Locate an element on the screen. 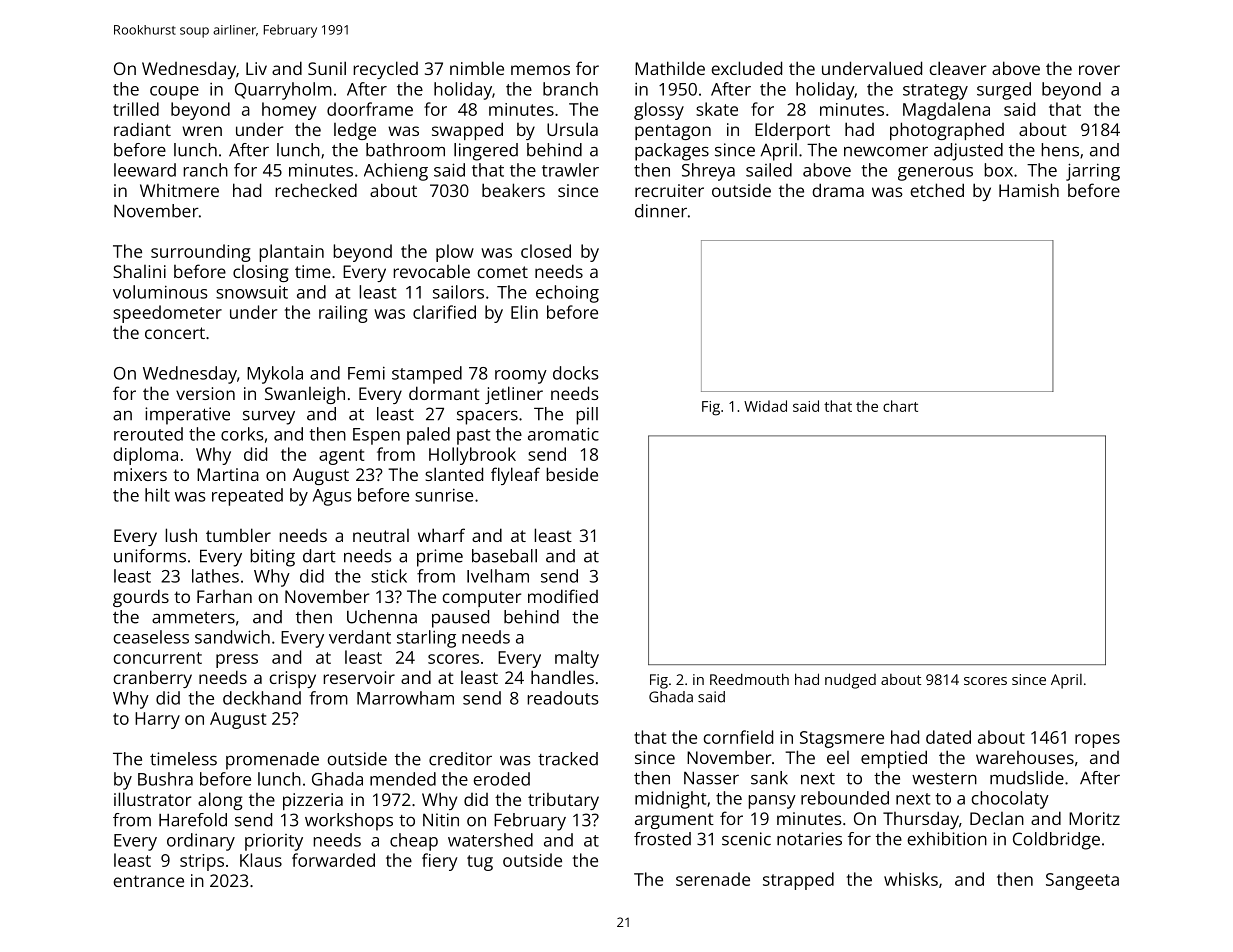  argument is located at coordinates (674, 821).
